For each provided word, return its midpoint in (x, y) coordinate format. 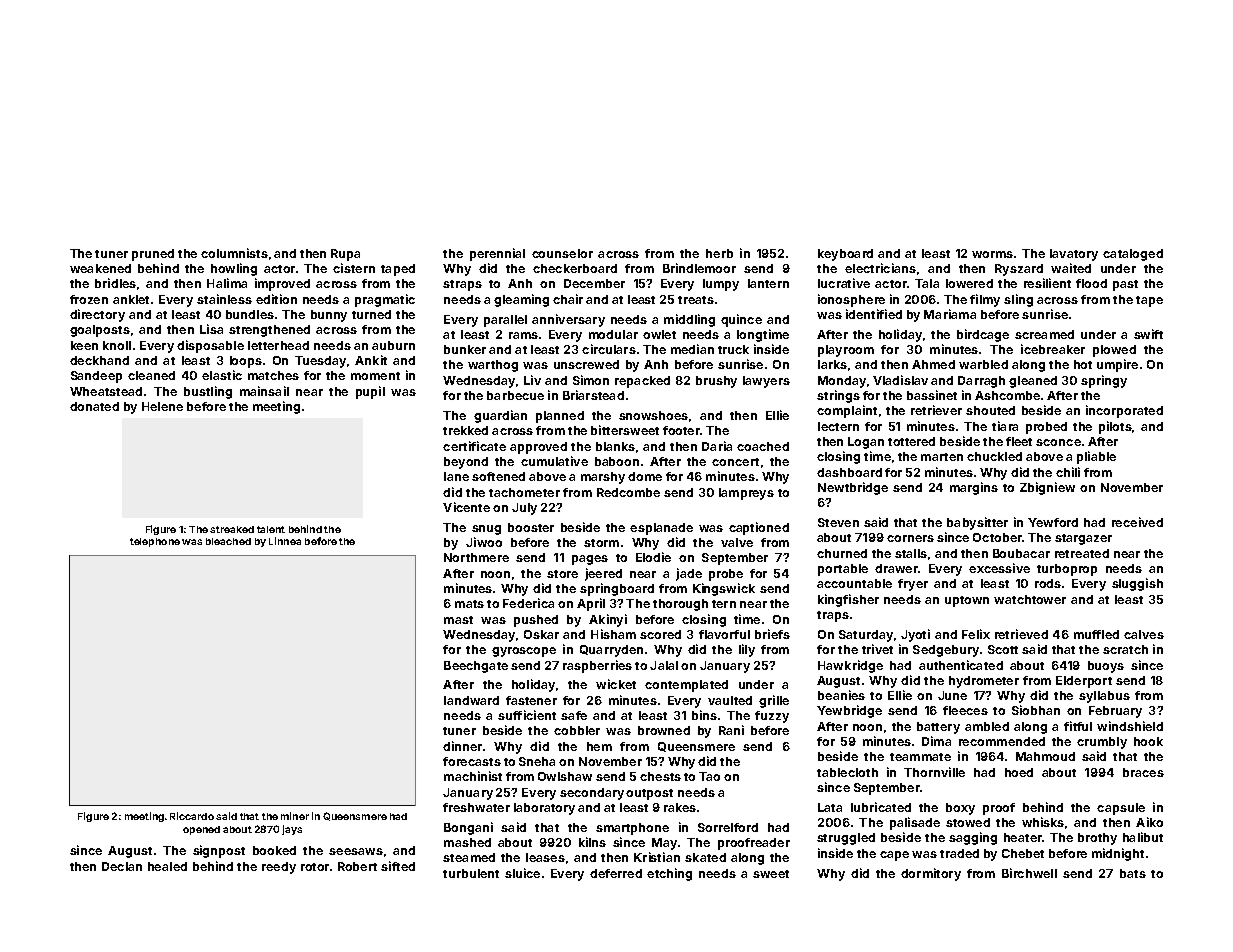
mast (458, 620)
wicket (616, 684)
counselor (562, 253)
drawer (896, 568)
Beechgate (476, 667)
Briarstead (593, 395)
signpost (219, 851)
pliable (1096, 457)
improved (282, 284)
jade (689, 574)
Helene (162, 406)
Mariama (950, 314)
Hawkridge (850, 666)
